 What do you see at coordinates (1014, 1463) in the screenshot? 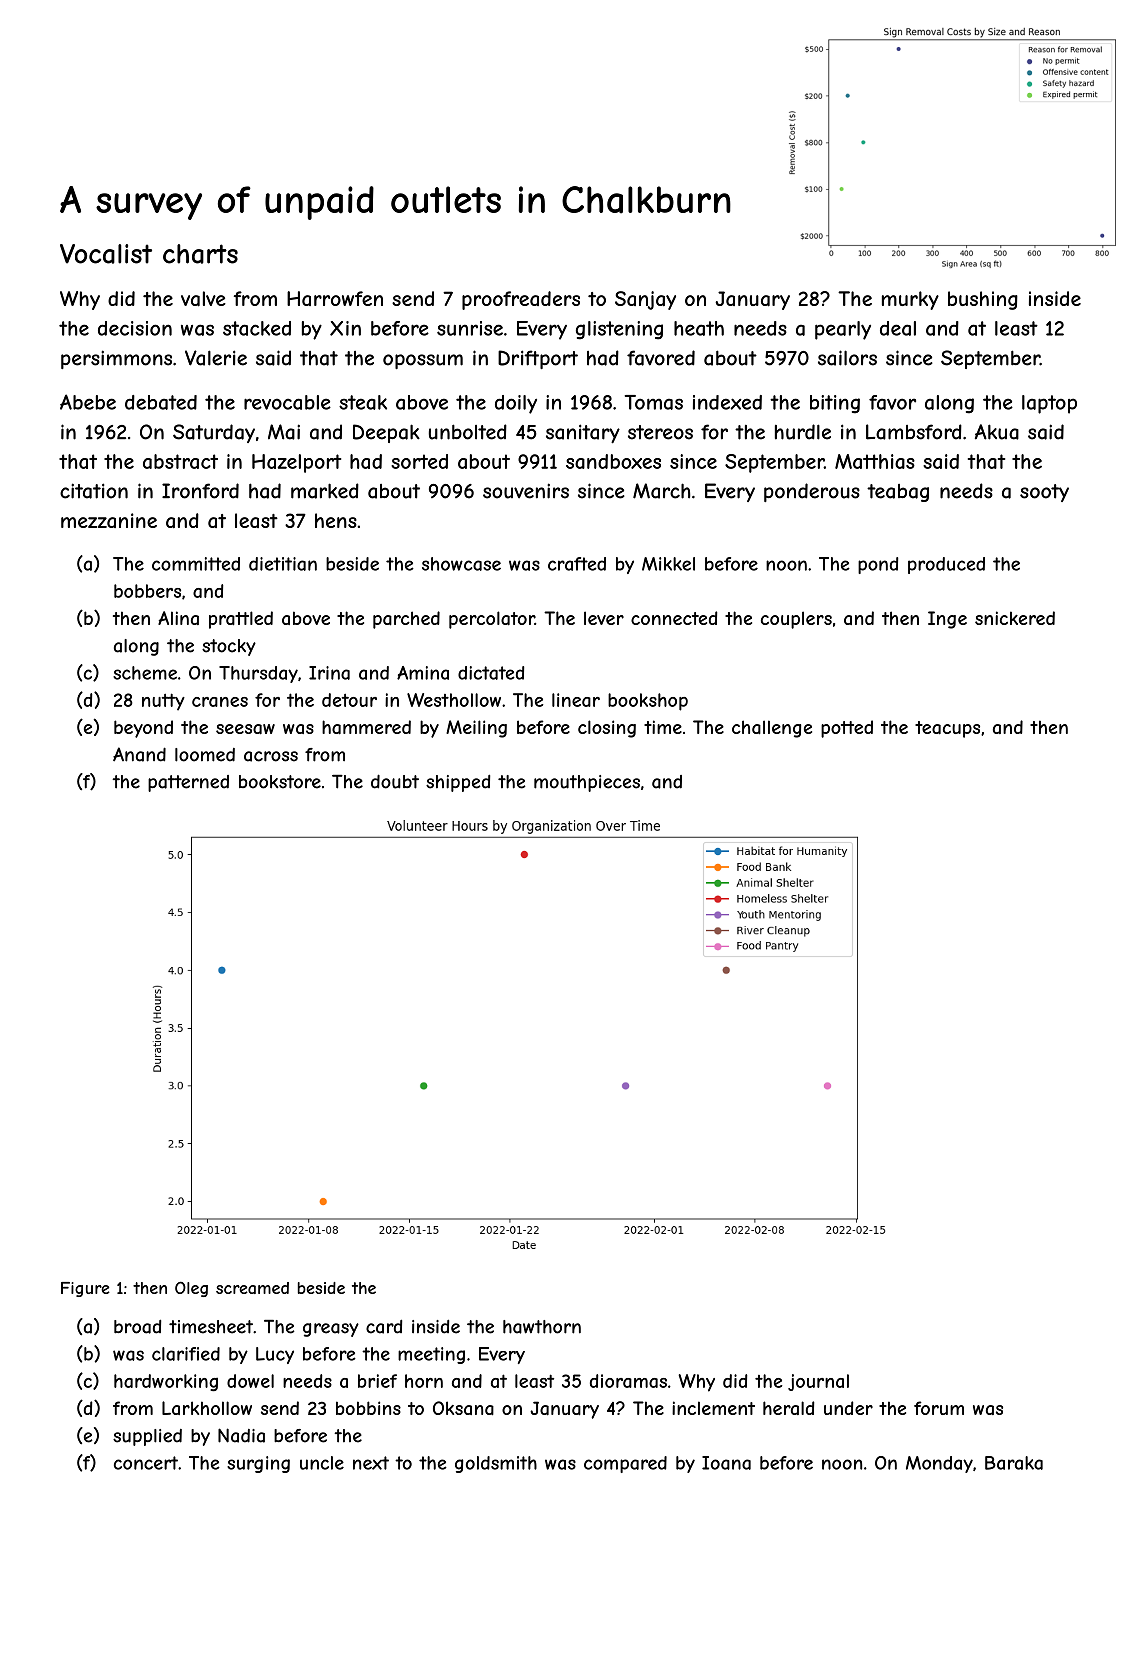
I see `Baraka` at bounding box center [1014, 1463].
